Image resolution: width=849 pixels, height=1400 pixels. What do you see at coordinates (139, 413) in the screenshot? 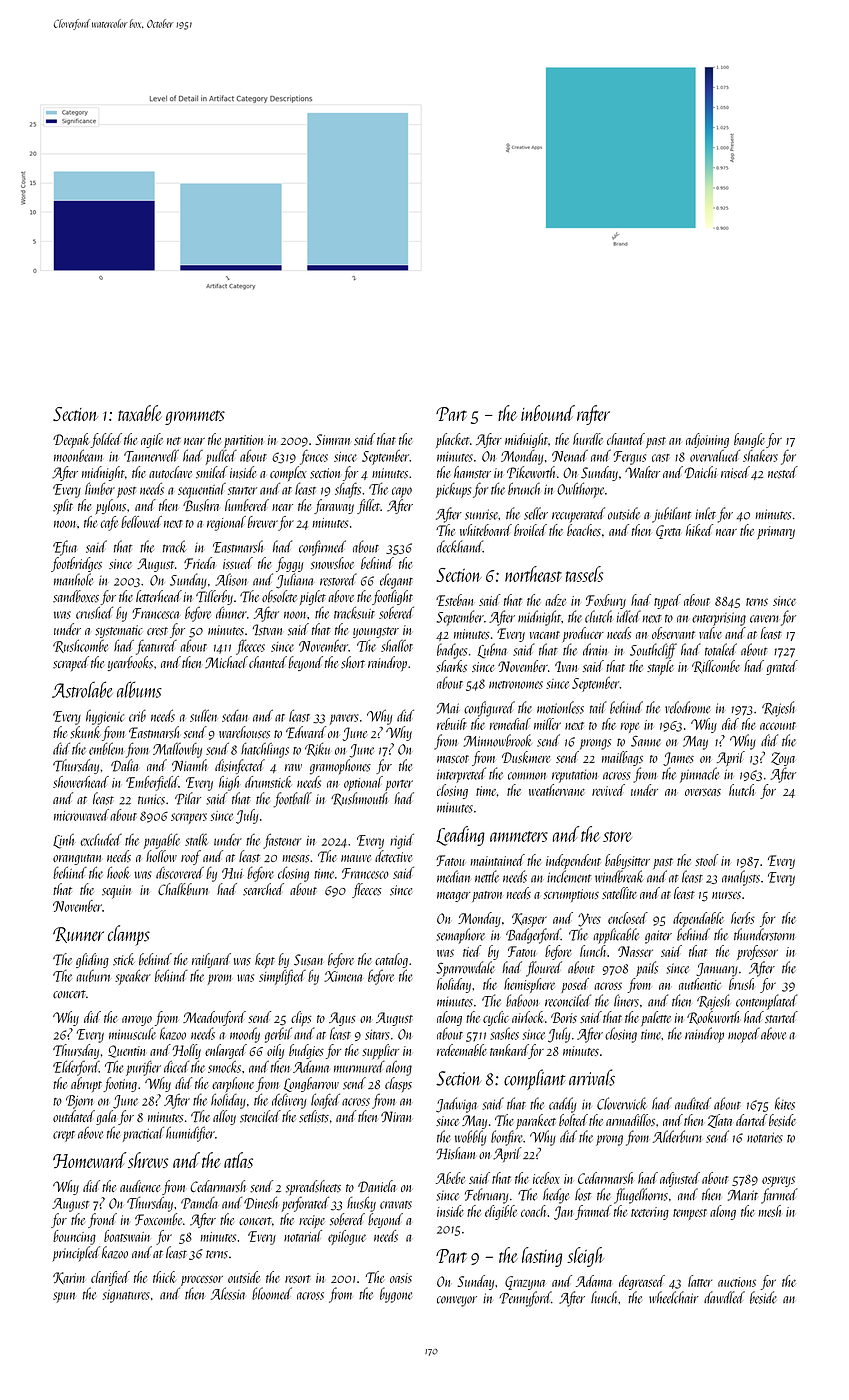
I see `taxable` at bounding box center [139, 413].
